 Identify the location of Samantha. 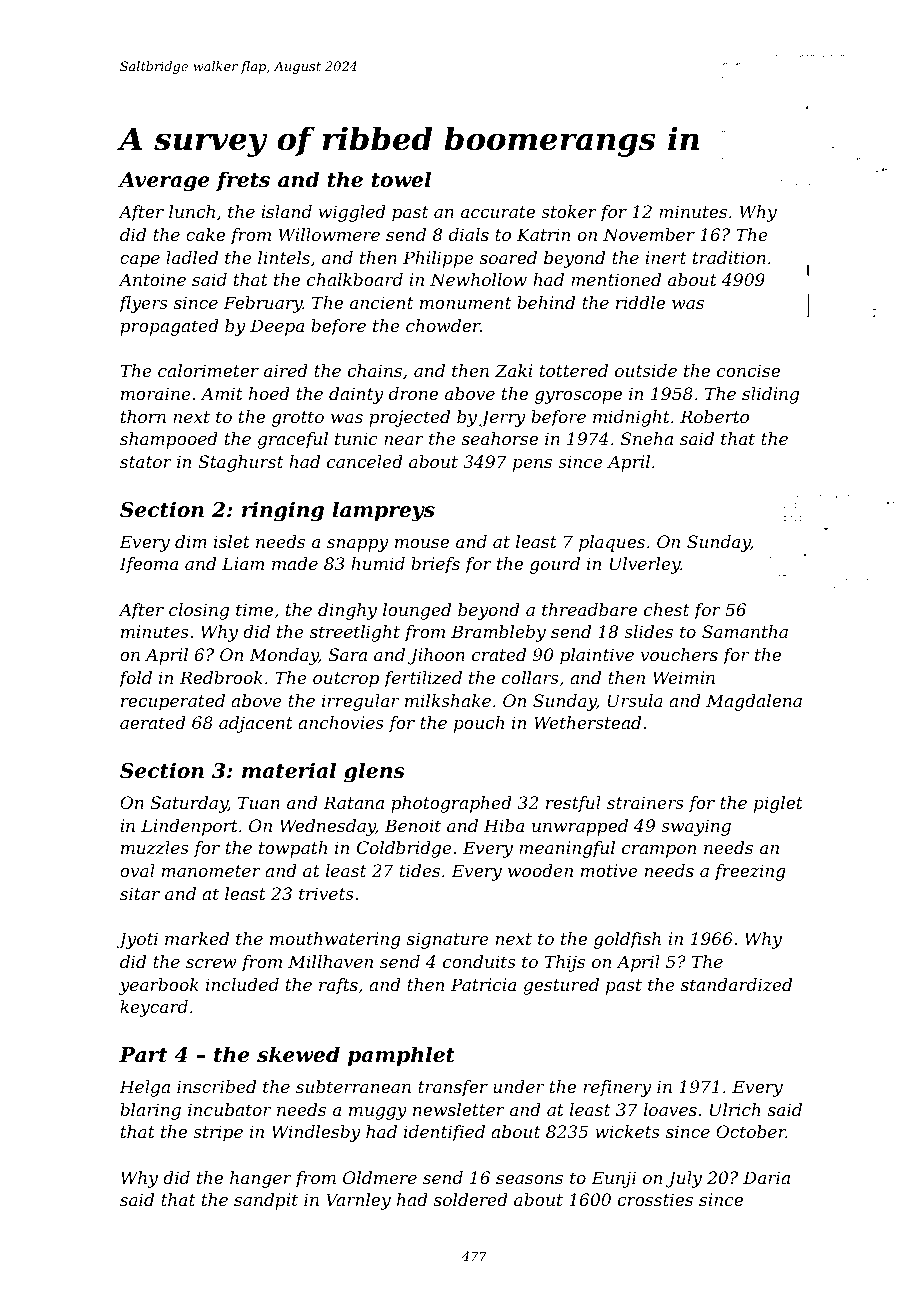
(745, 631).
